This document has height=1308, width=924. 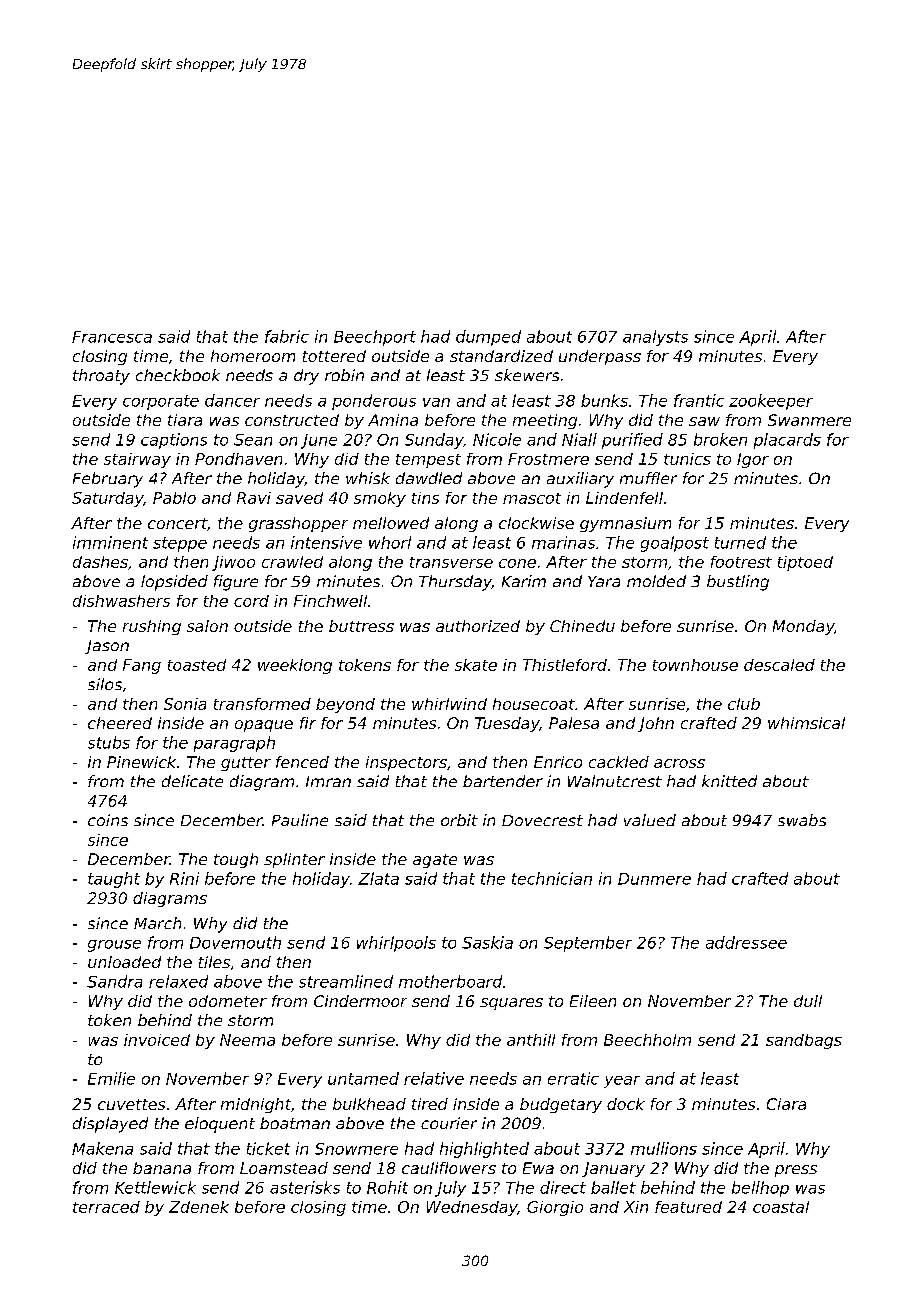 I want to click on dumped, so click(x=488, y=338).
